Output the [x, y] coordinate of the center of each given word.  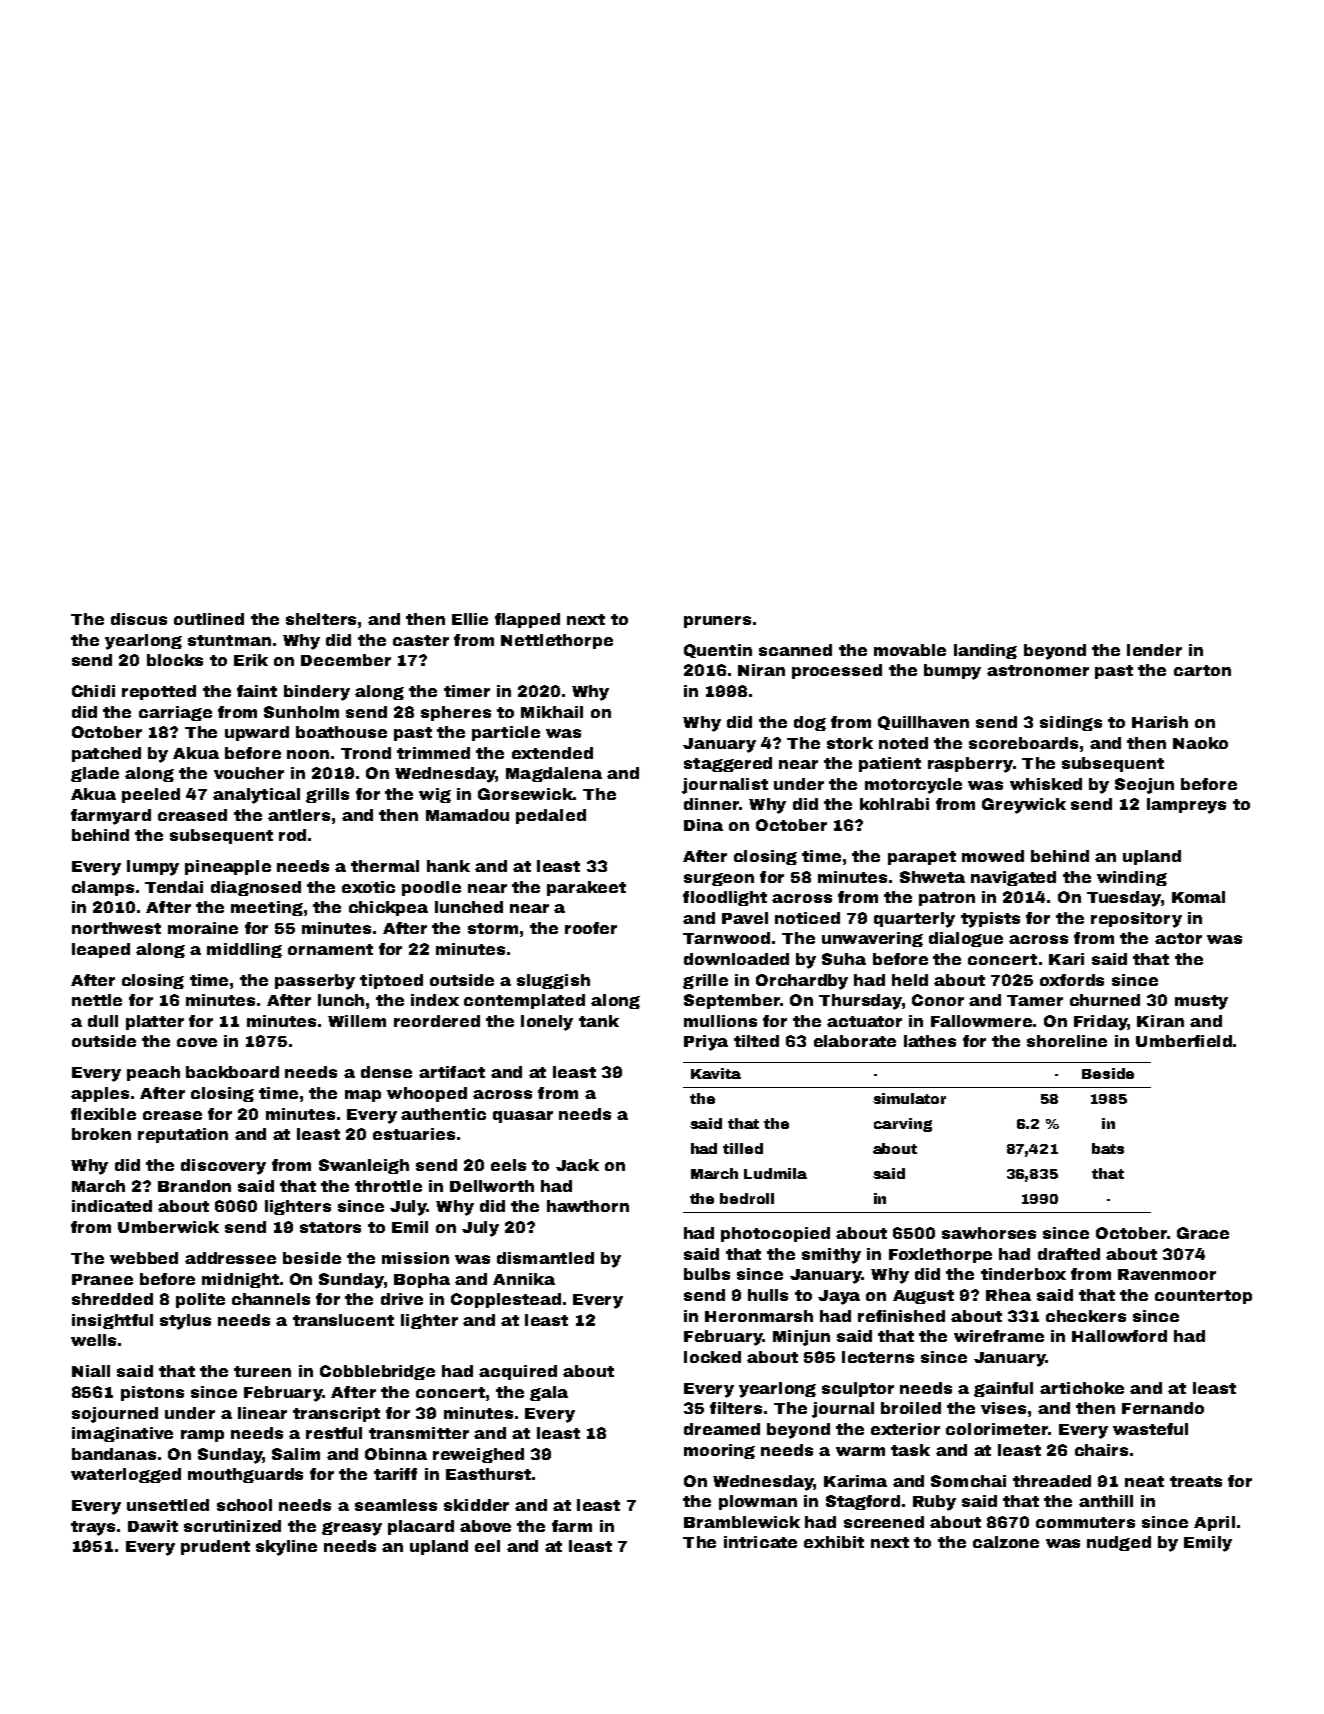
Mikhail [552, 712]
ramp [202, 1436]
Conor [938, 1000]
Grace [1203, 1233]
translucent [343, 1320]
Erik [251, 660]
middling [244, 950]
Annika [524, 1279]
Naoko [1200, 743]
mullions [720, 1021]
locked [712, 1357]
